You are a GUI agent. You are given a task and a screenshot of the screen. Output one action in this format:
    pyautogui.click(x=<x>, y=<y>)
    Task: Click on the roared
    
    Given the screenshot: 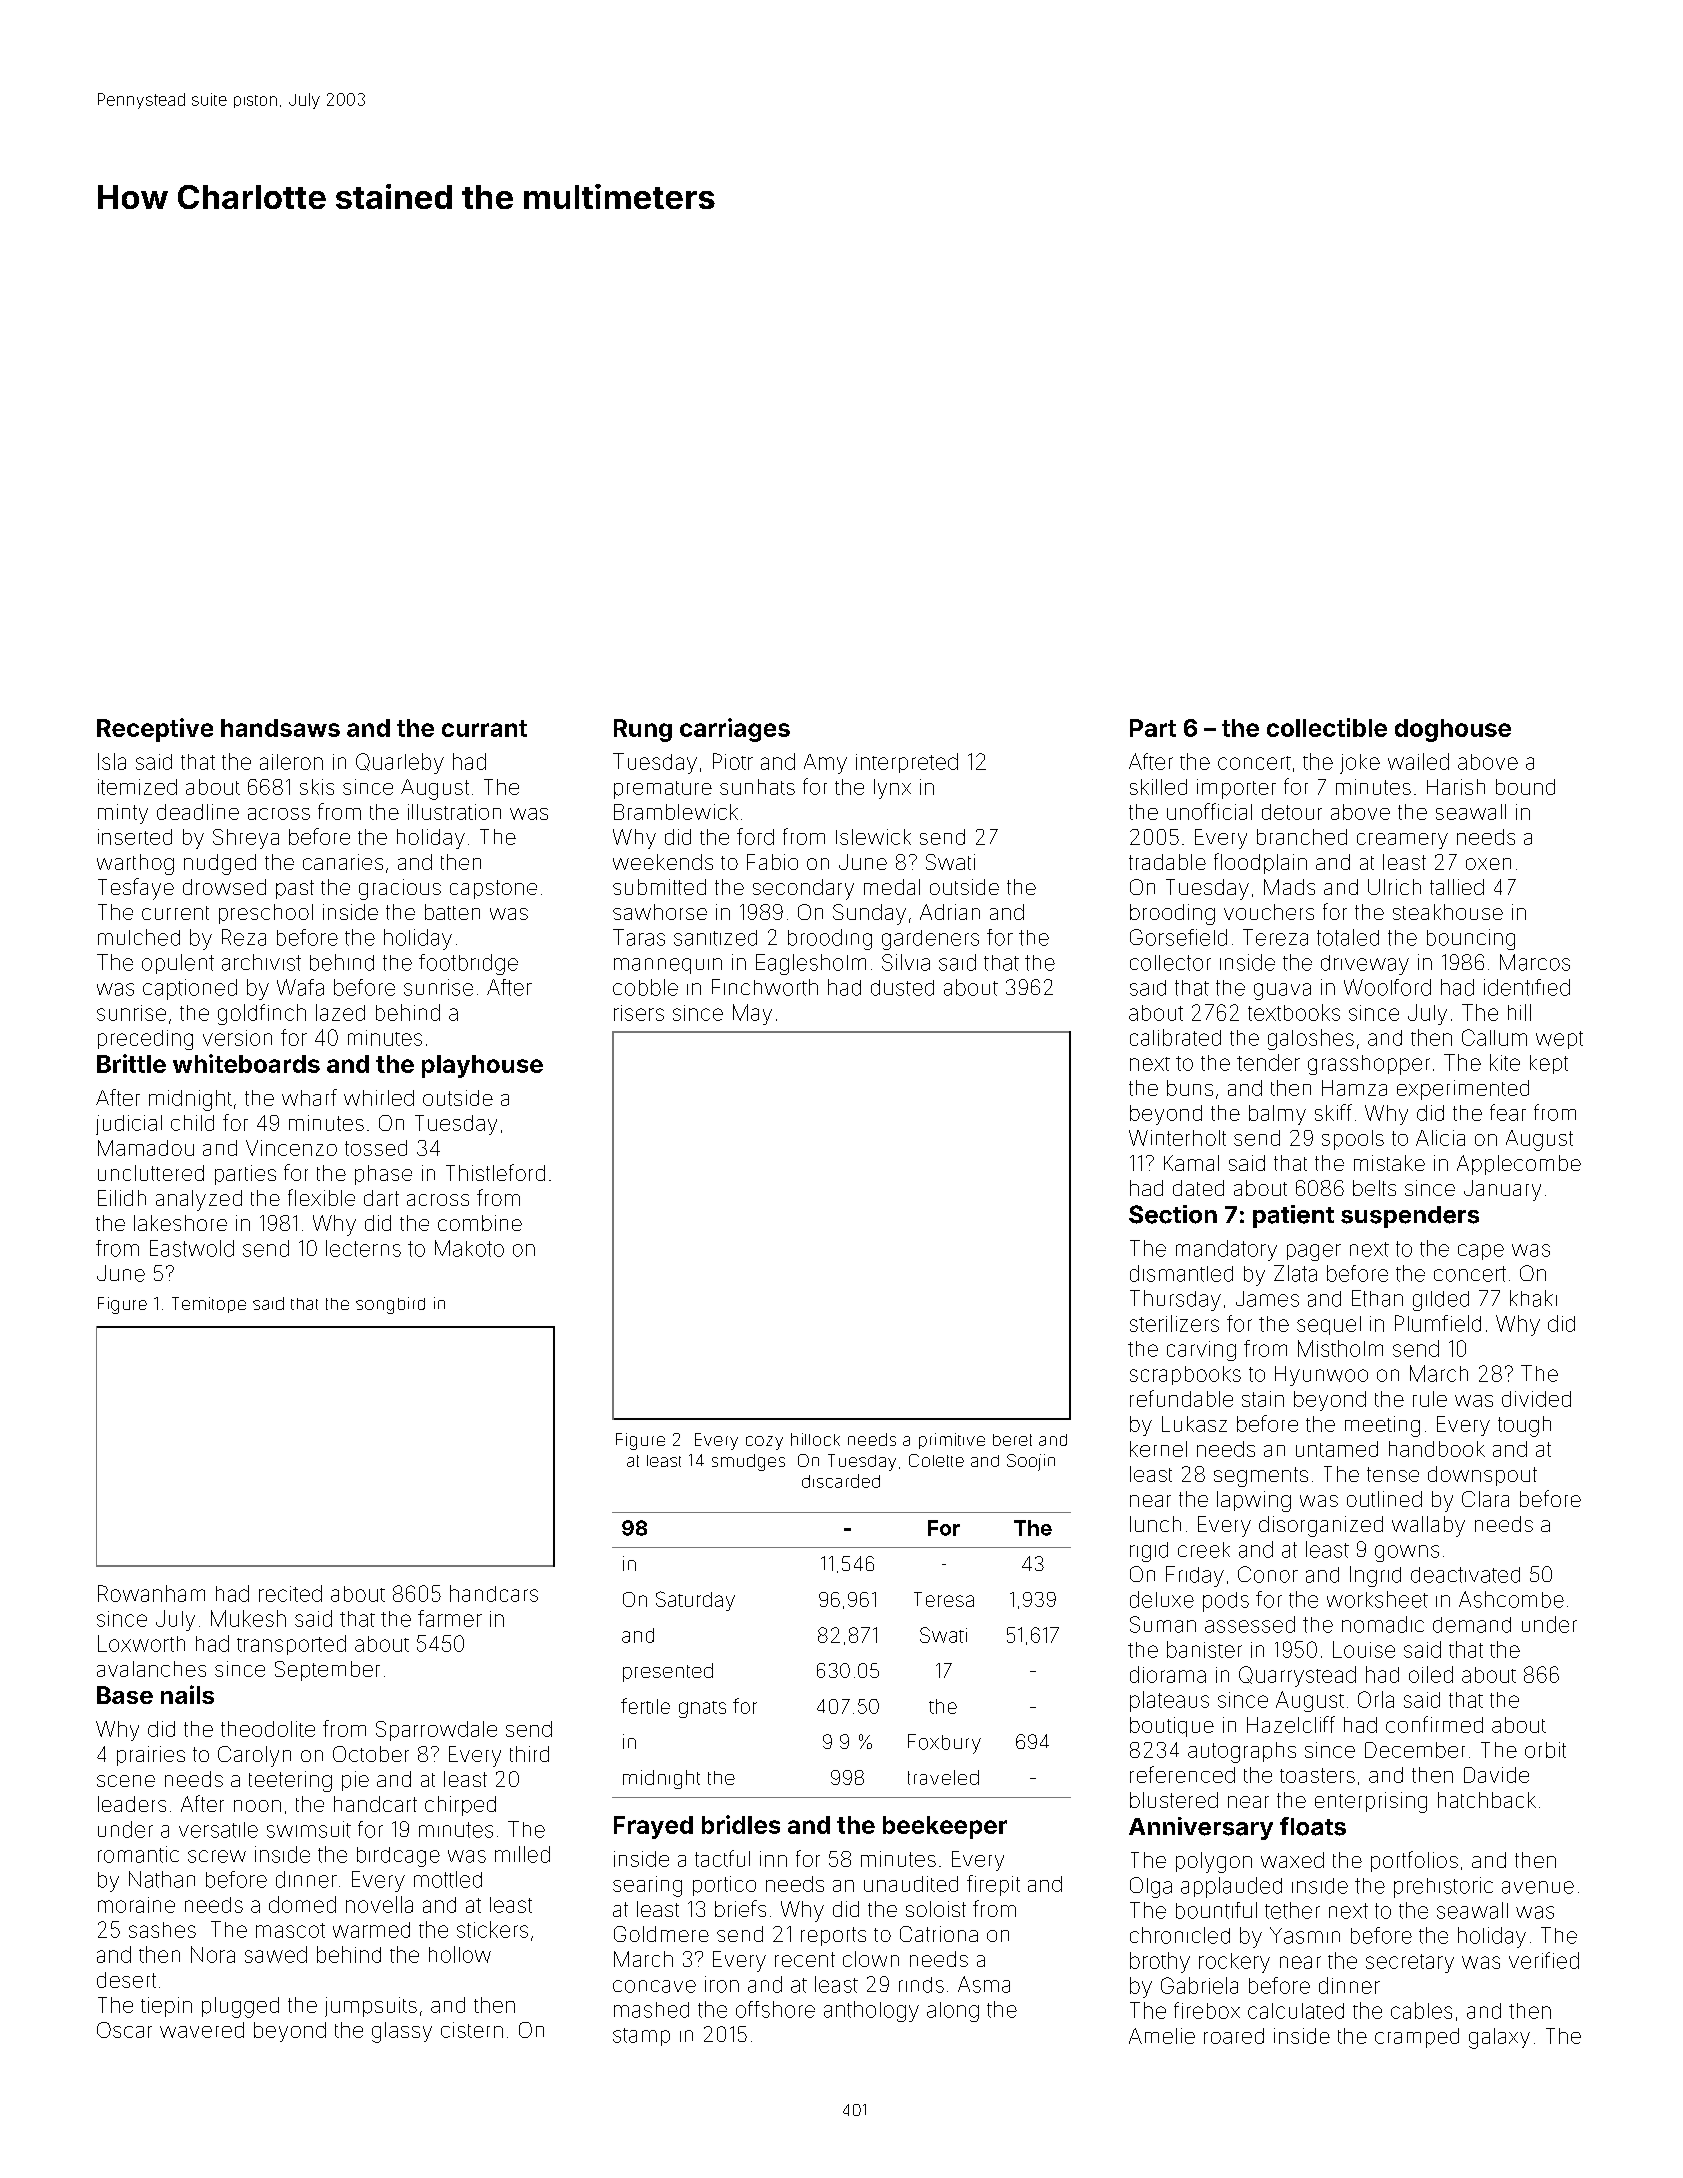 What is the action you would take?
    pyautogui.click(x=1234, y=2036)
